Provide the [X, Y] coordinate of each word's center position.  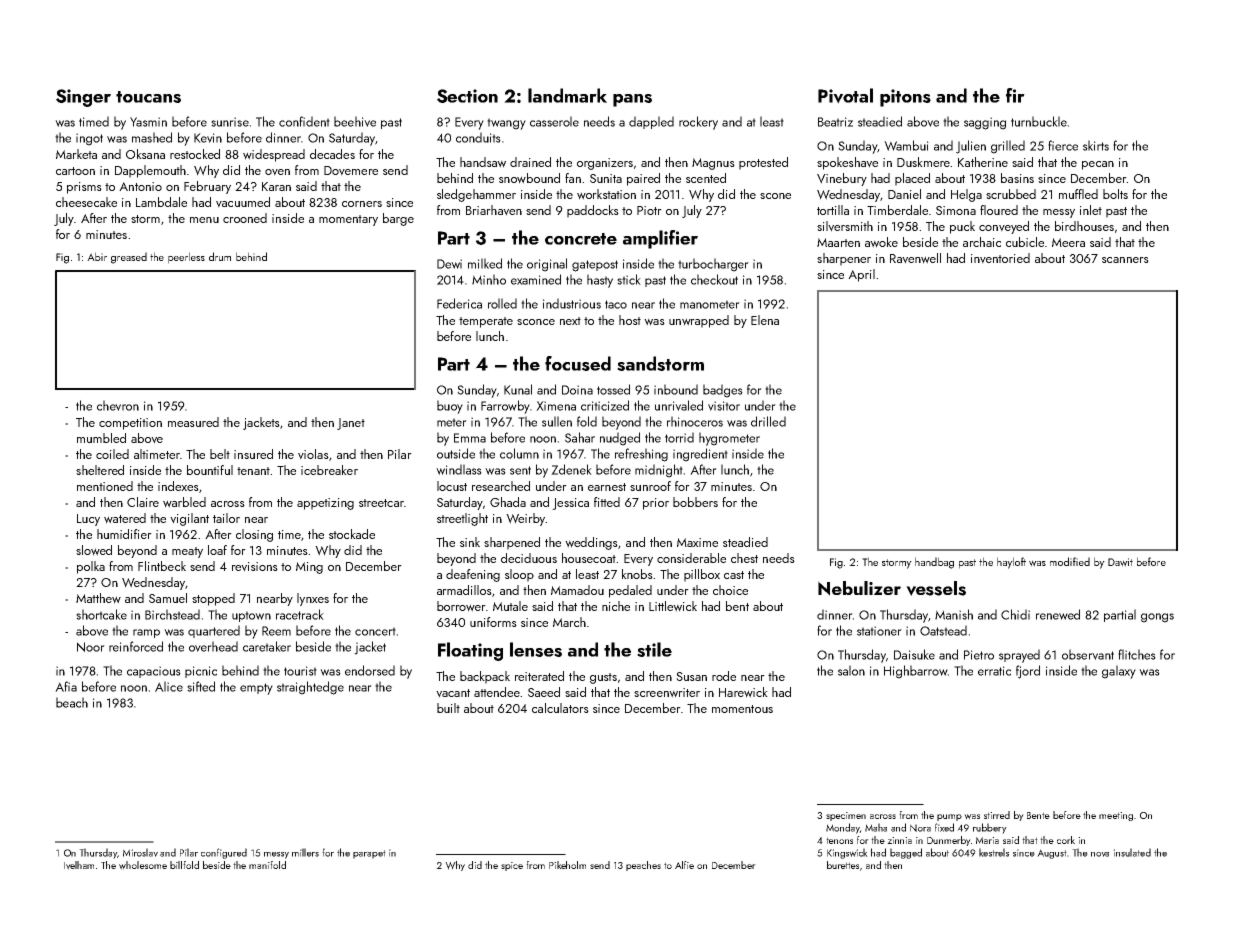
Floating [470, 651]
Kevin [208, 138]
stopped [213, 599]
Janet [351, 424]
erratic [994, 671]
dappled [651, 122]
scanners [1125, 260]
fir [1015, 95]
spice [512, 866]
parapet [369, 854]
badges [723, 391]
